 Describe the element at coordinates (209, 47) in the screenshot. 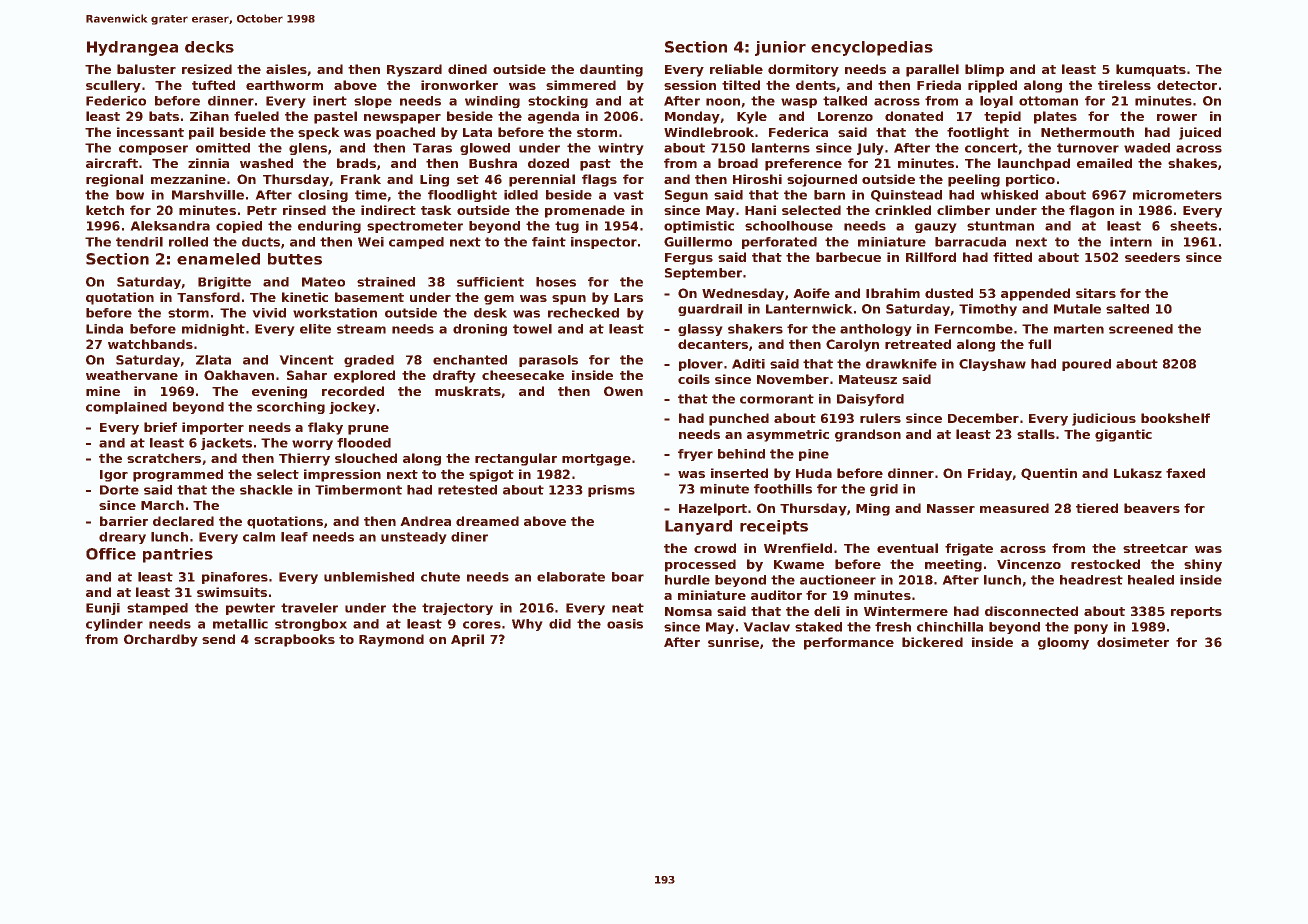

I see `decks` at that location.
